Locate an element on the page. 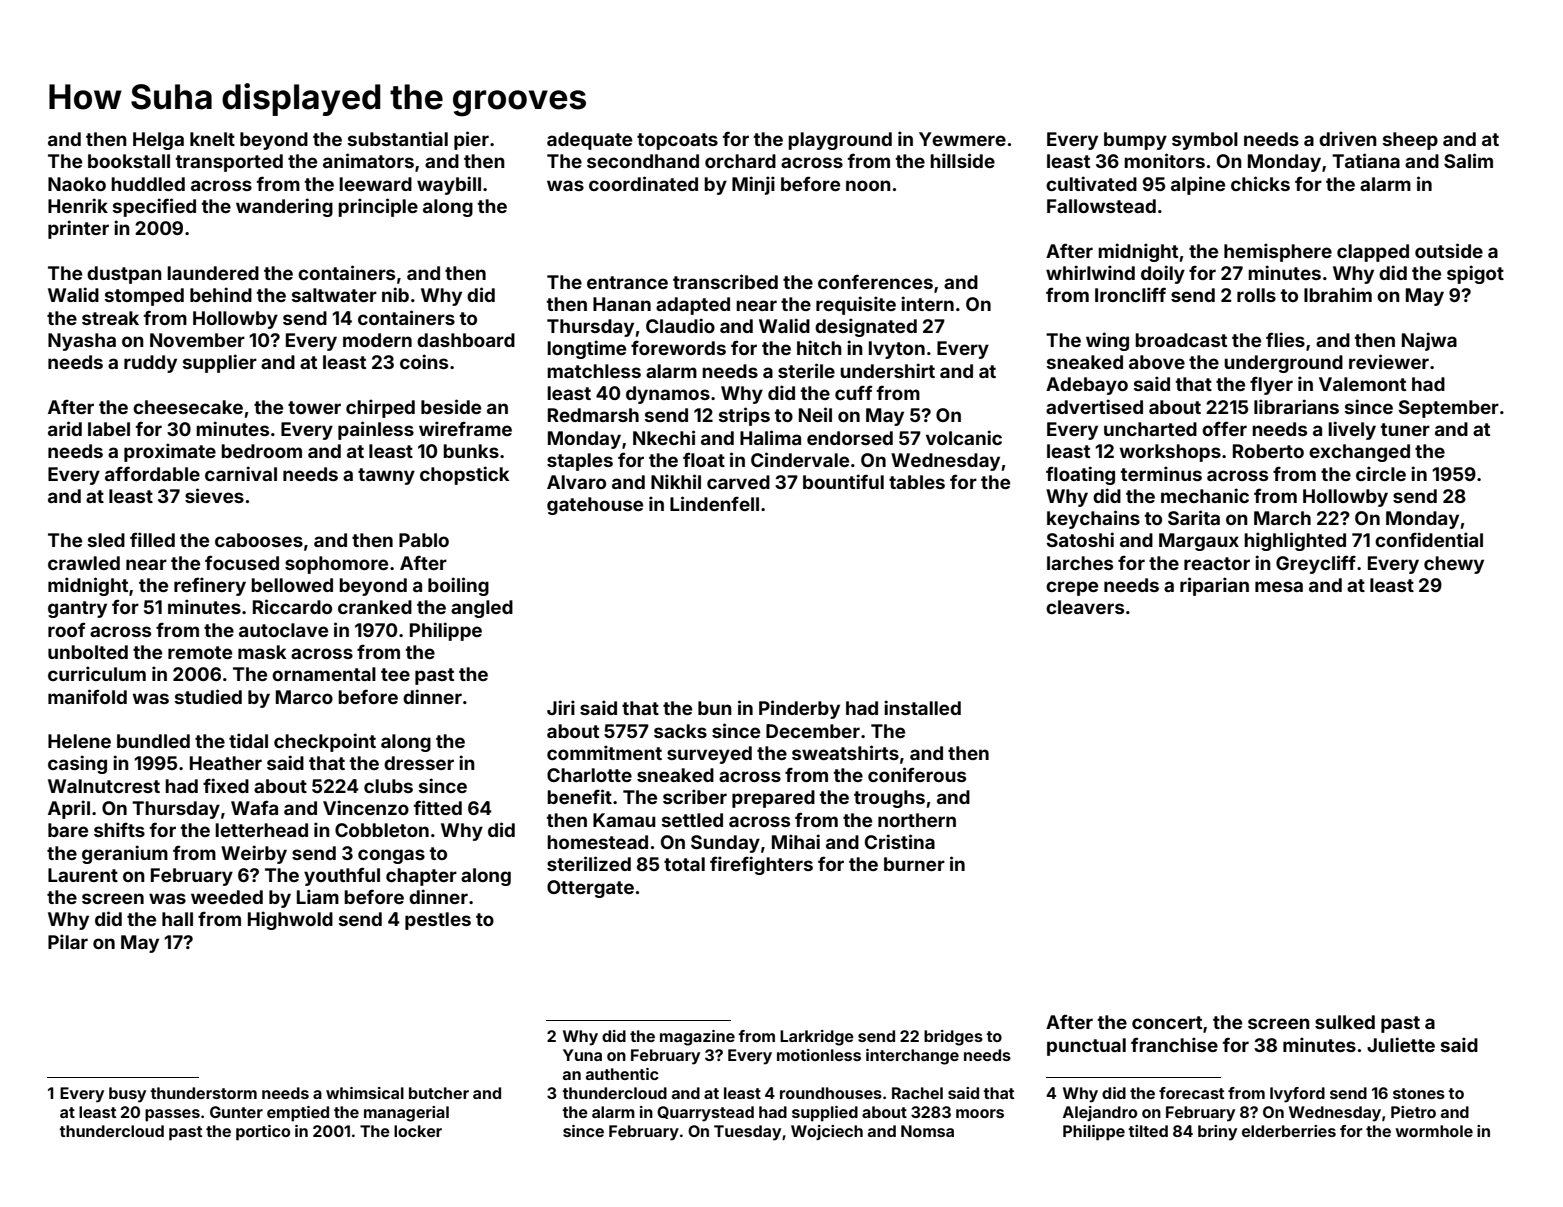  affordable is located at coordinates (152, 473).
